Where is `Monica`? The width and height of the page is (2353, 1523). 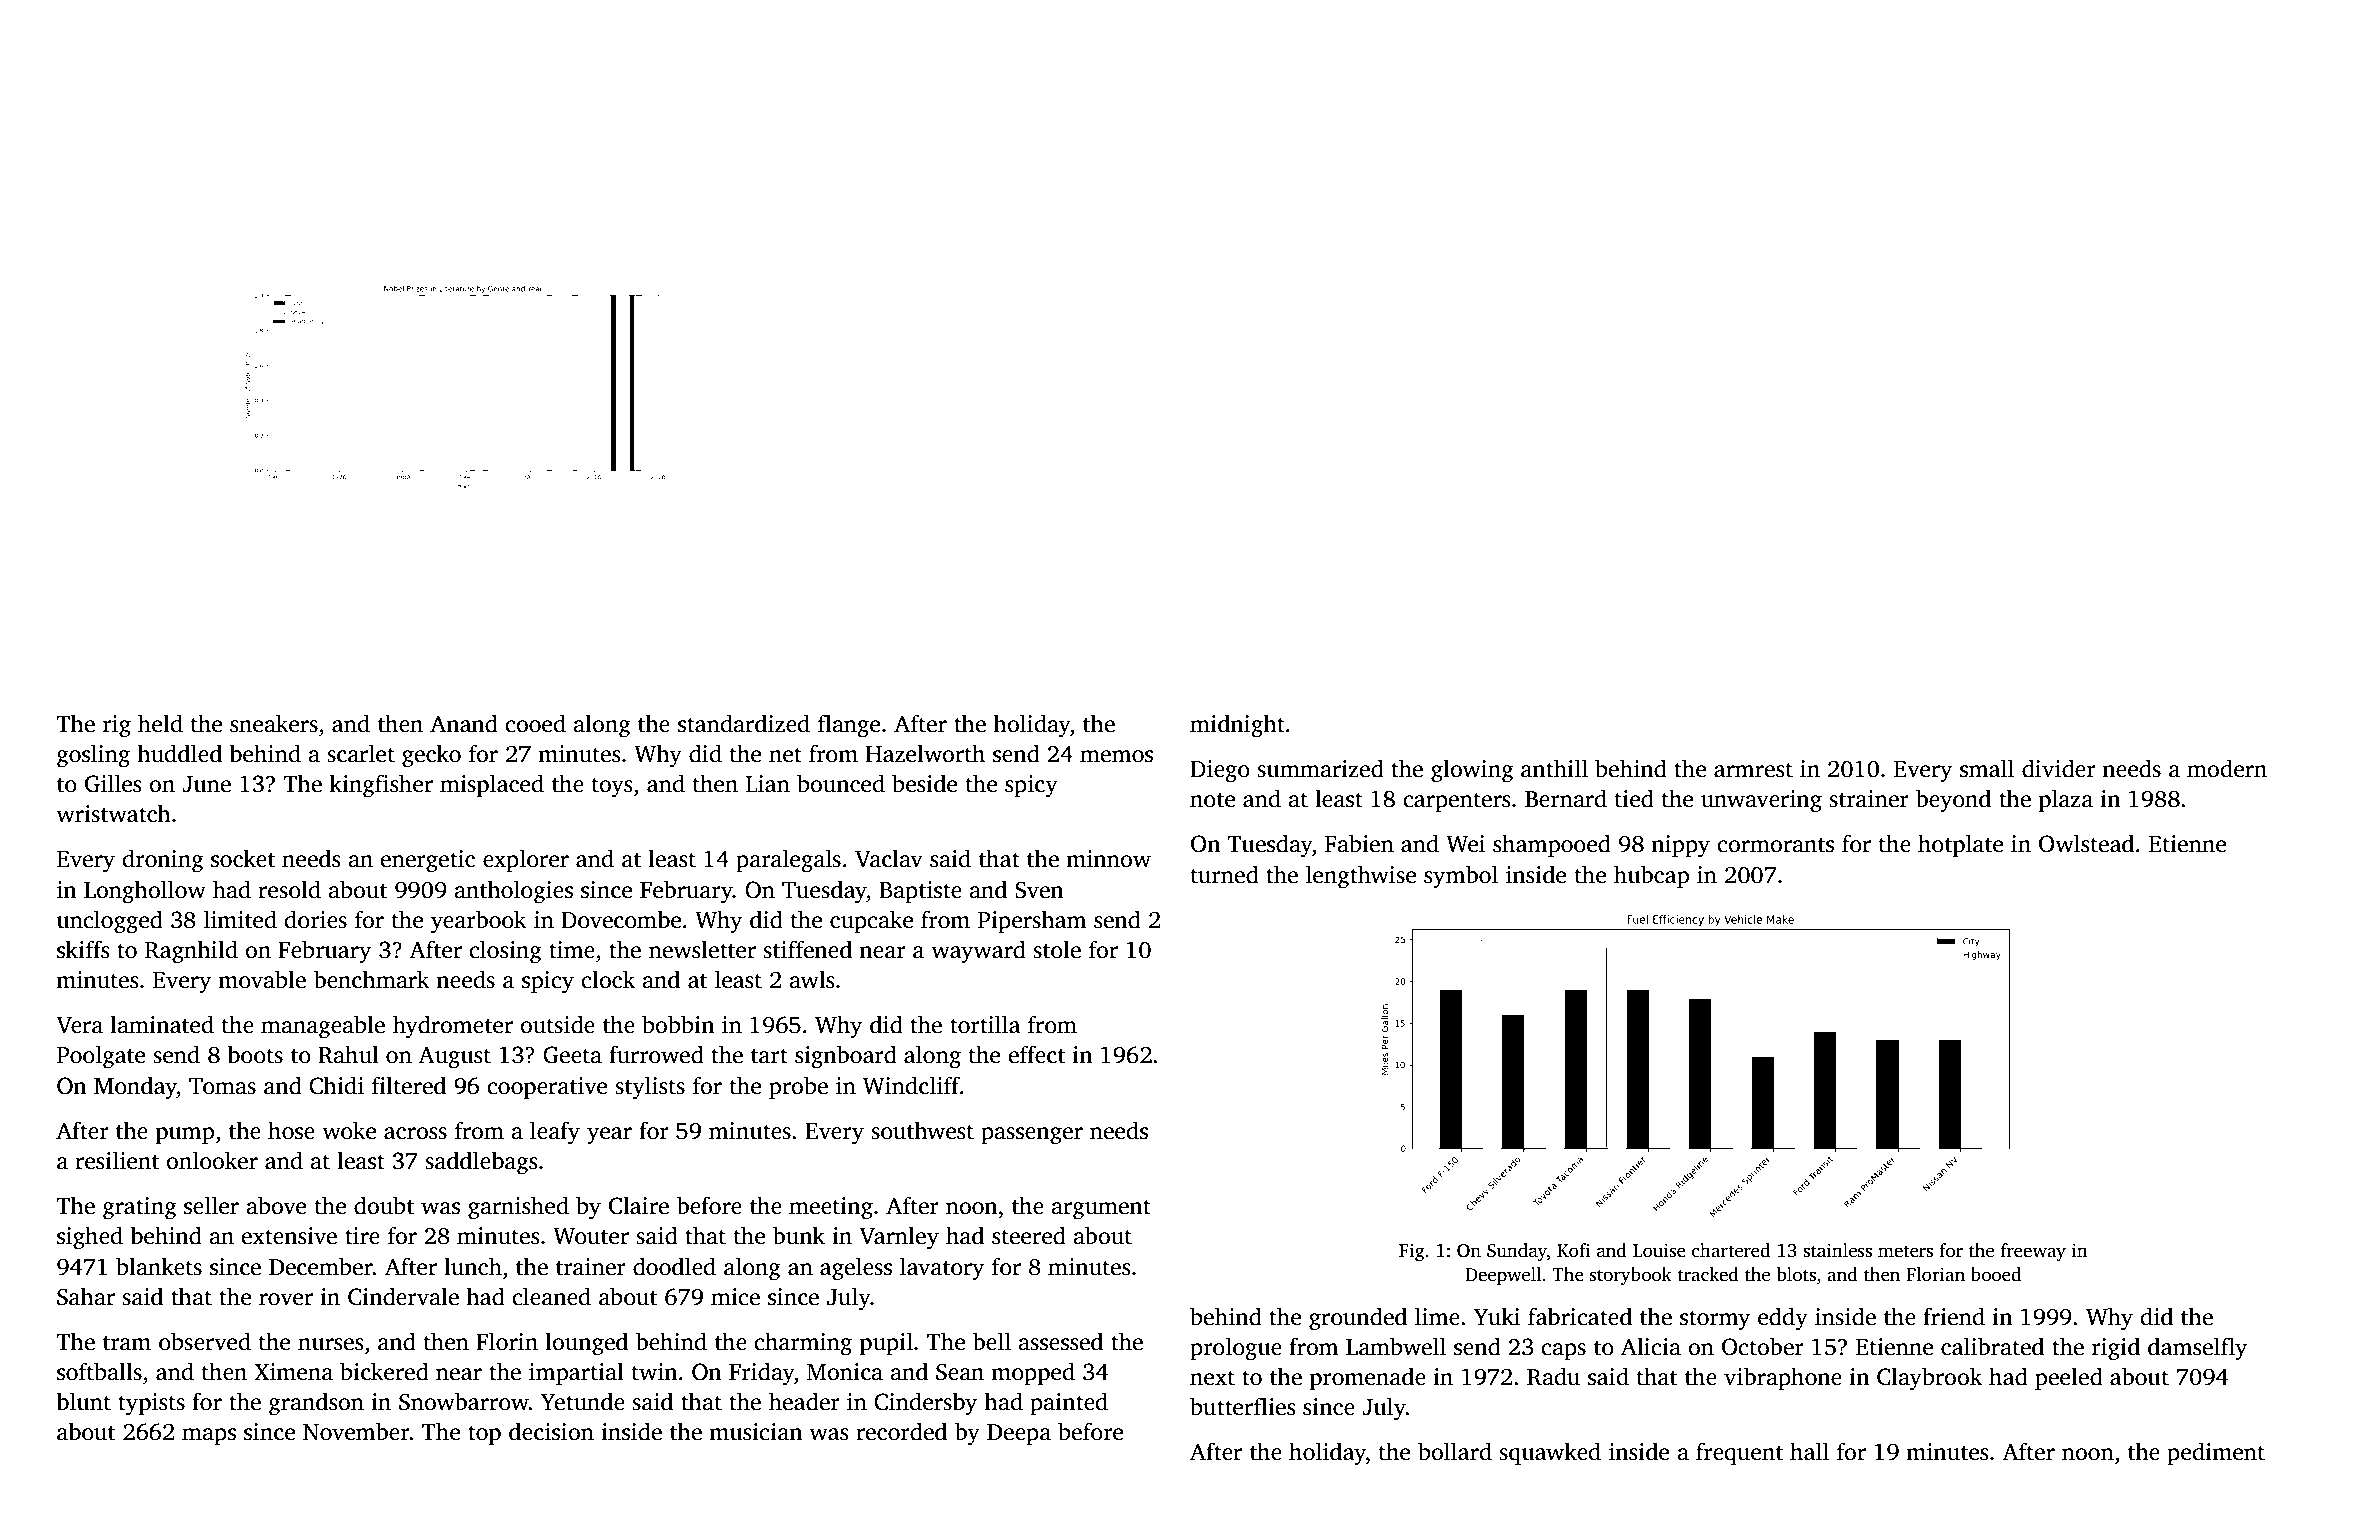
Monica is located at coordinates (845, 1372).
